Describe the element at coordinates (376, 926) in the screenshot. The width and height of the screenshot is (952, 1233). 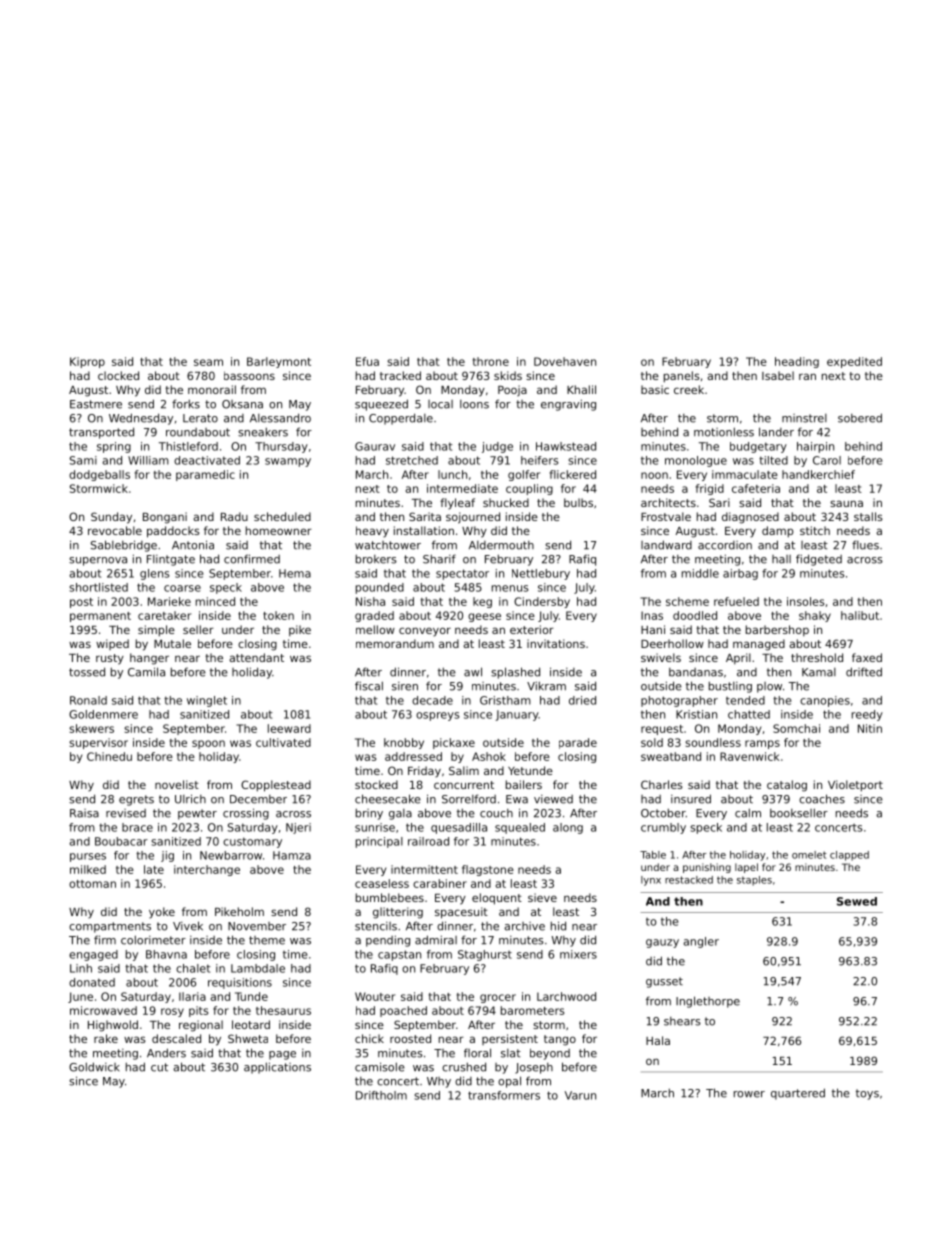
I see `stencils` at that location.
